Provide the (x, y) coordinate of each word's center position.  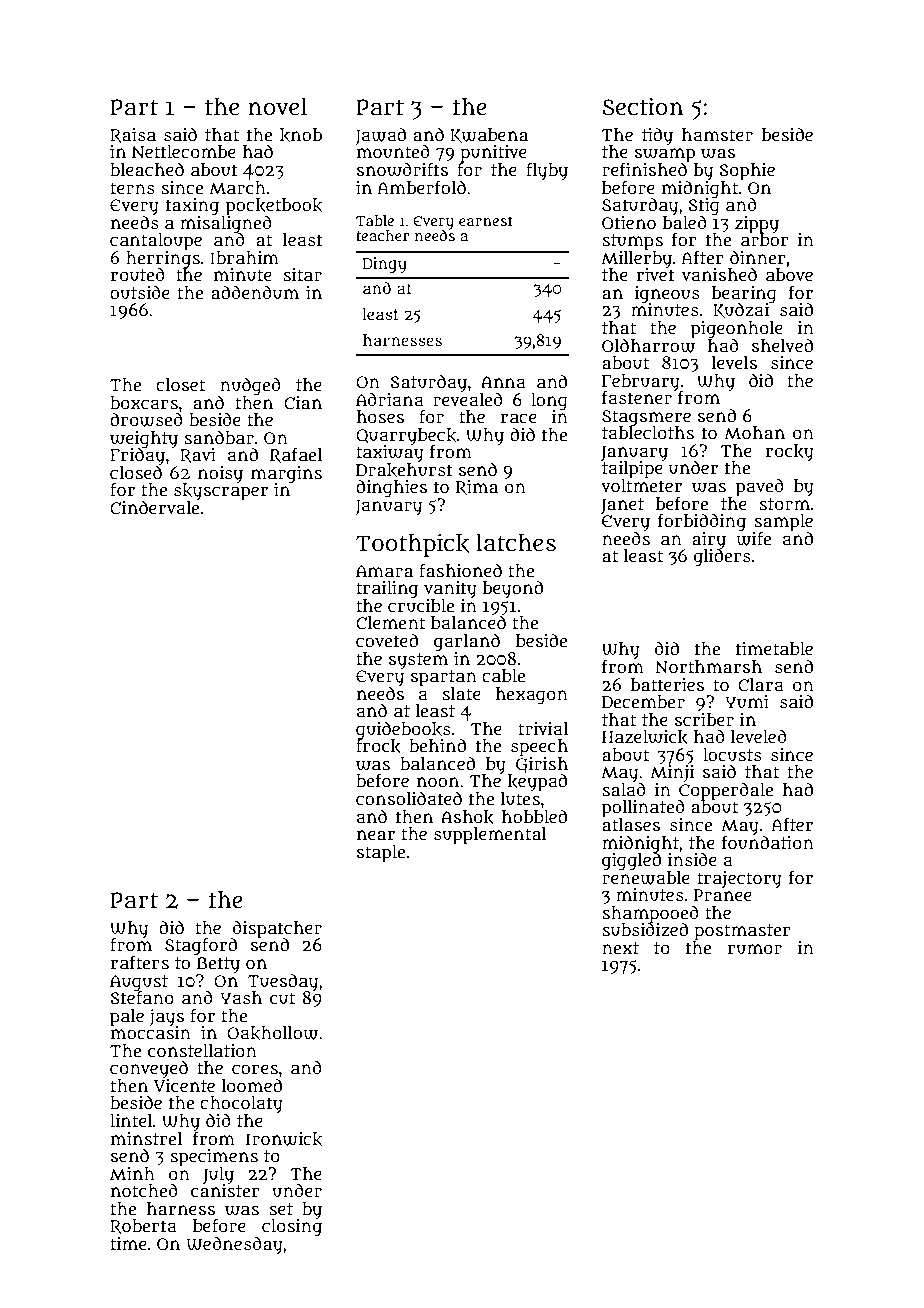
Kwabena (489, 135)
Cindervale (154, 508)
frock (378, 746)
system (418, 661)
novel (277, 106)
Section (642, 106)
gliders (722, 558)
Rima (476, 488)
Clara (761, 685)
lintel (131, 1120)
